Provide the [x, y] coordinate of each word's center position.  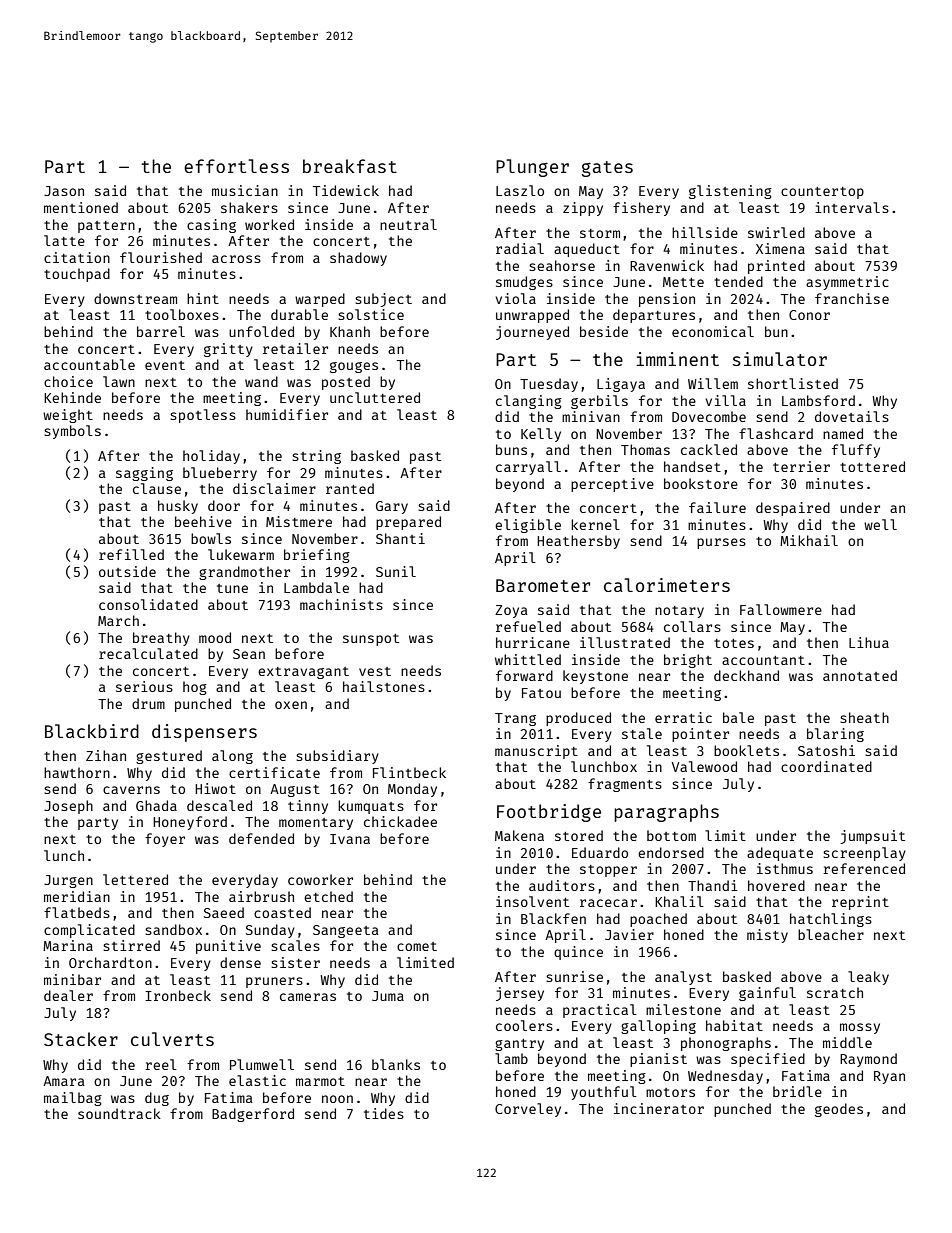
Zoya [511, 611]
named [843, 433]
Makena [519, 835]
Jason [64, 191]
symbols [72, 432]
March [118, 620]
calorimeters [667, 585]
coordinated [826, 766]
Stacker [81, 1039]
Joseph [68, 807]
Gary [392, 507]
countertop [822, 193]
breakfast [350, 166]
